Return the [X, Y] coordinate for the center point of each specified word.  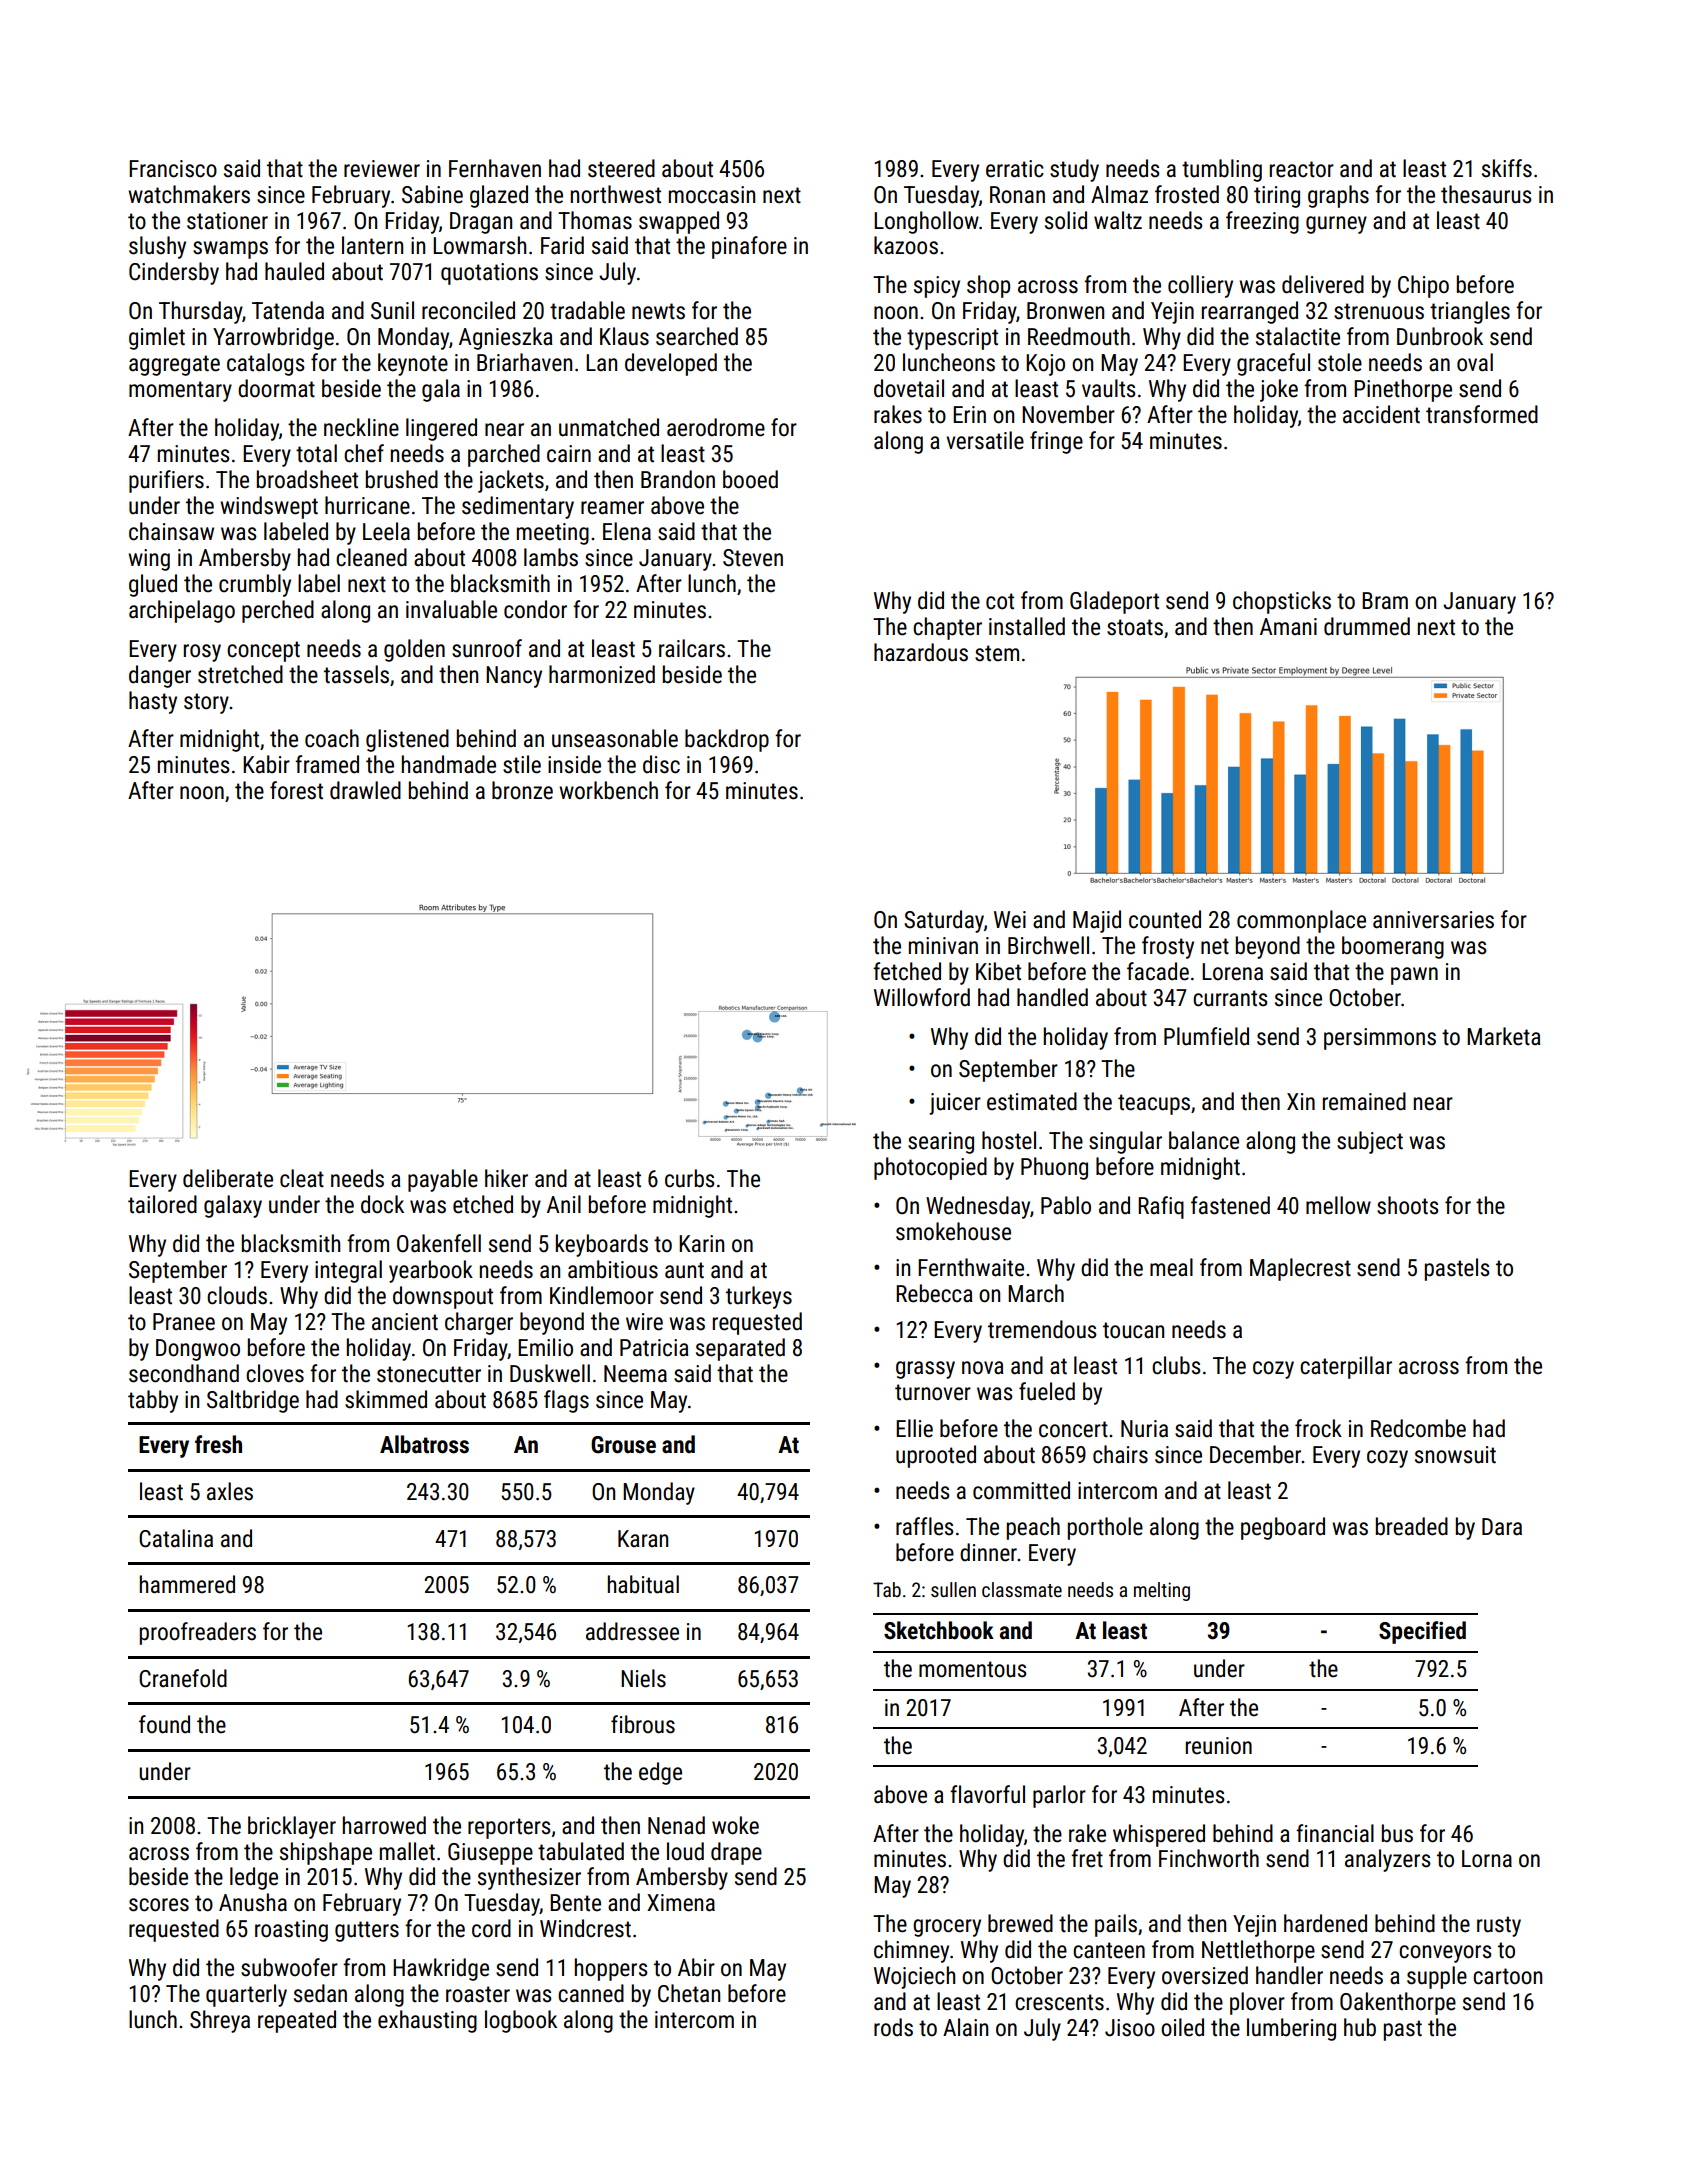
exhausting [427, 2021]
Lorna [1487, 1859]
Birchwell [1048, 945]
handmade [449, 764]
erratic [1015, 169]
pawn [1414, 976]
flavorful [987, 1794]
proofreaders [198, 1633]
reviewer [382, 169]
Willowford [922, 997]
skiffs [1507, 168]
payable [443, 1180]
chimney [911, 1951]
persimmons [1380, 1039]
